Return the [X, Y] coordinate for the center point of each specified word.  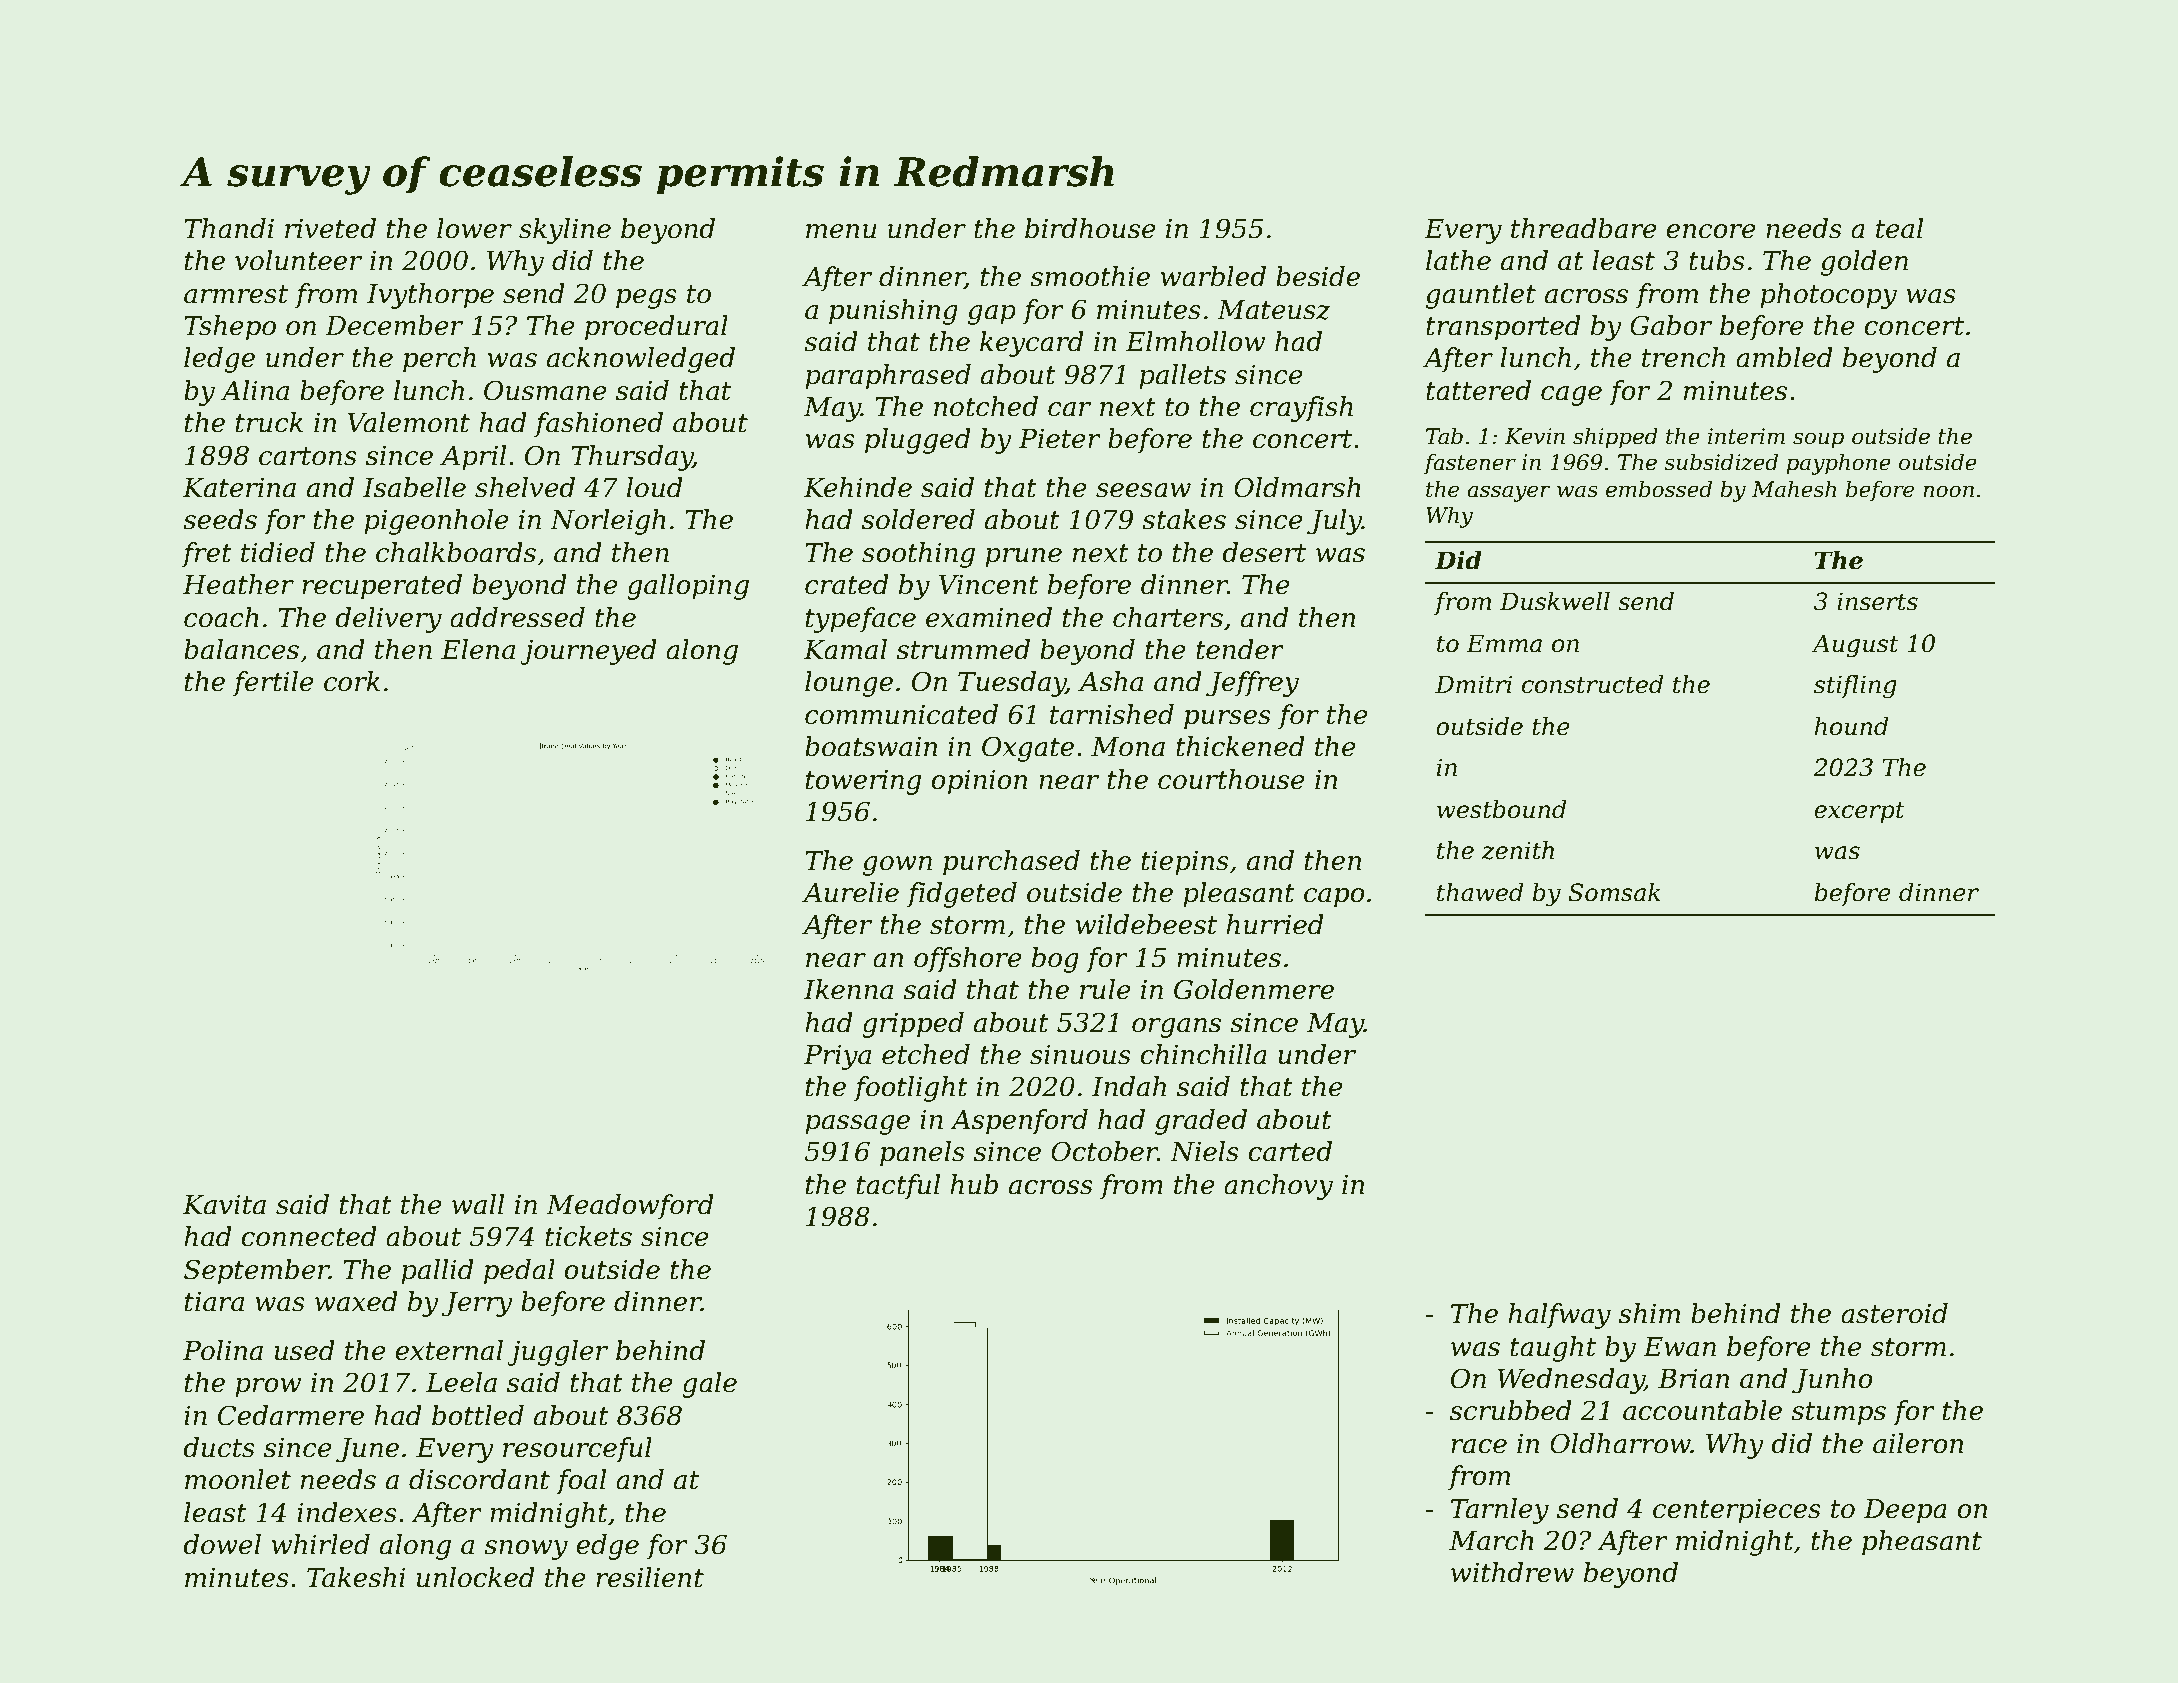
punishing [893, 312]
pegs [646, 299]
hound [1851, 726]
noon [1948, 491]
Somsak [1614, 892]
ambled [1784, 357]
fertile [273, 684]
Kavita [224, 1205]
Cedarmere [291, 1415]
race [1479, 1446]
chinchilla [1203, 1054]
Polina [223, 1350]
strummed [963, 649]
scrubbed [1511, 1410]
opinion [979, 782]
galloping [688, 587]
